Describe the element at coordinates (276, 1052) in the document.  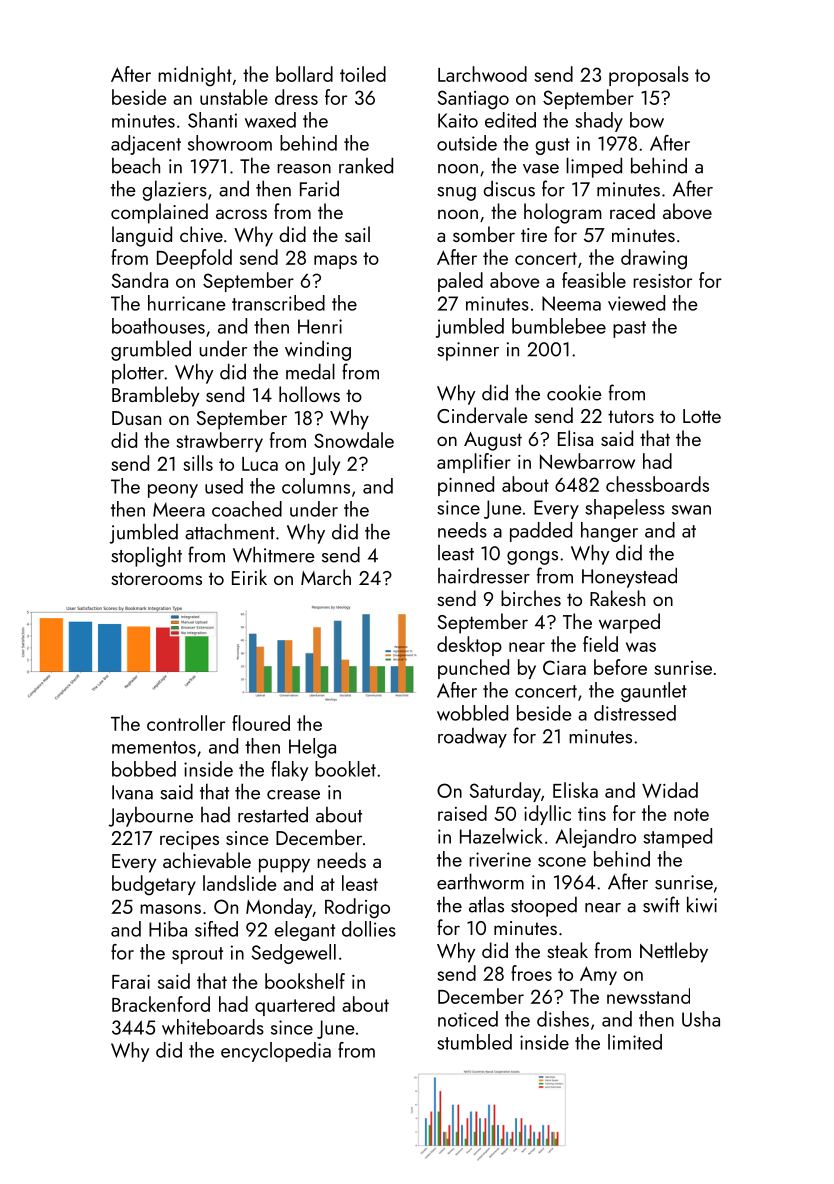
I see `encyclopedia` at that location.
